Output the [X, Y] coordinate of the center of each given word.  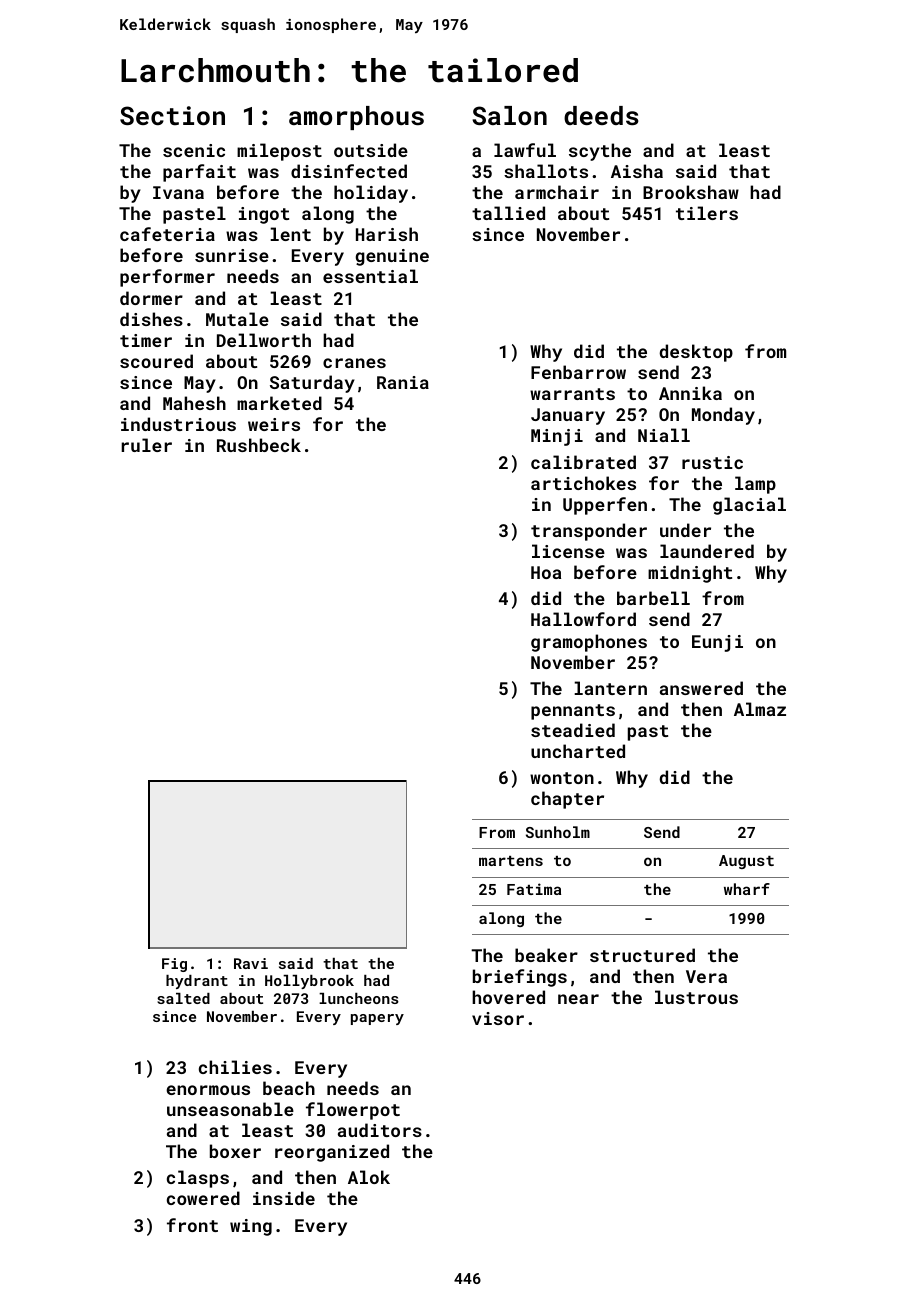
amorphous [356, 118]
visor [498, 1018]
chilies [235, 1067]
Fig [174, 965]
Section [172, 115]
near [578, 999]
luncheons [359, 998]
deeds [601, 115]
